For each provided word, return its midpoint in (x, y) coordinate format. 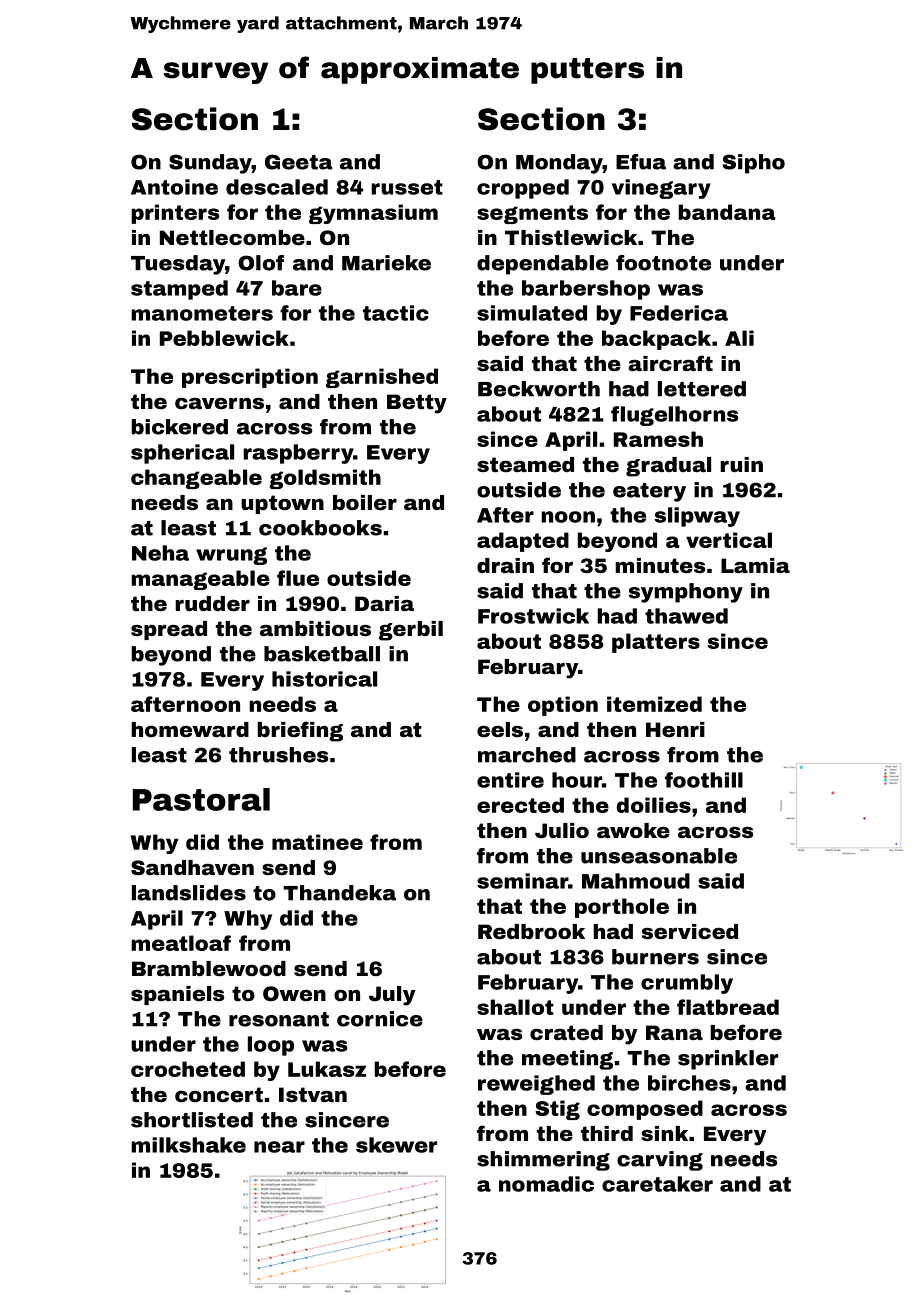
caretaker (657, 1184)
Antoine (174, 187)
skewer (396, 1145)
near (279, 1147)
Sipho (753, 164)
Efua (641, 162)
